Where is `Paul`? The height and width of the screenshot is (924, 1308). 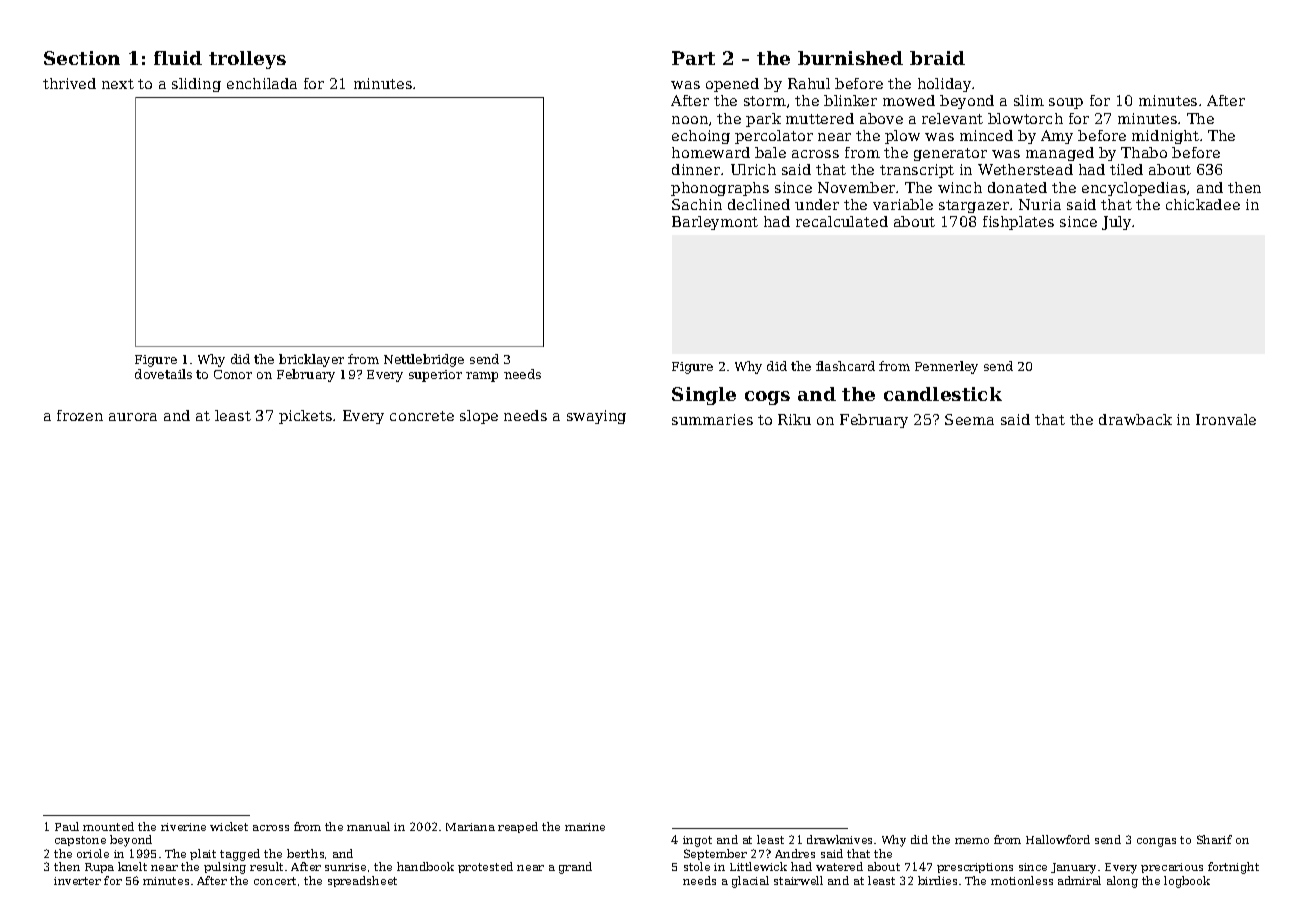 Paul is located at coordinates (67, 826).
